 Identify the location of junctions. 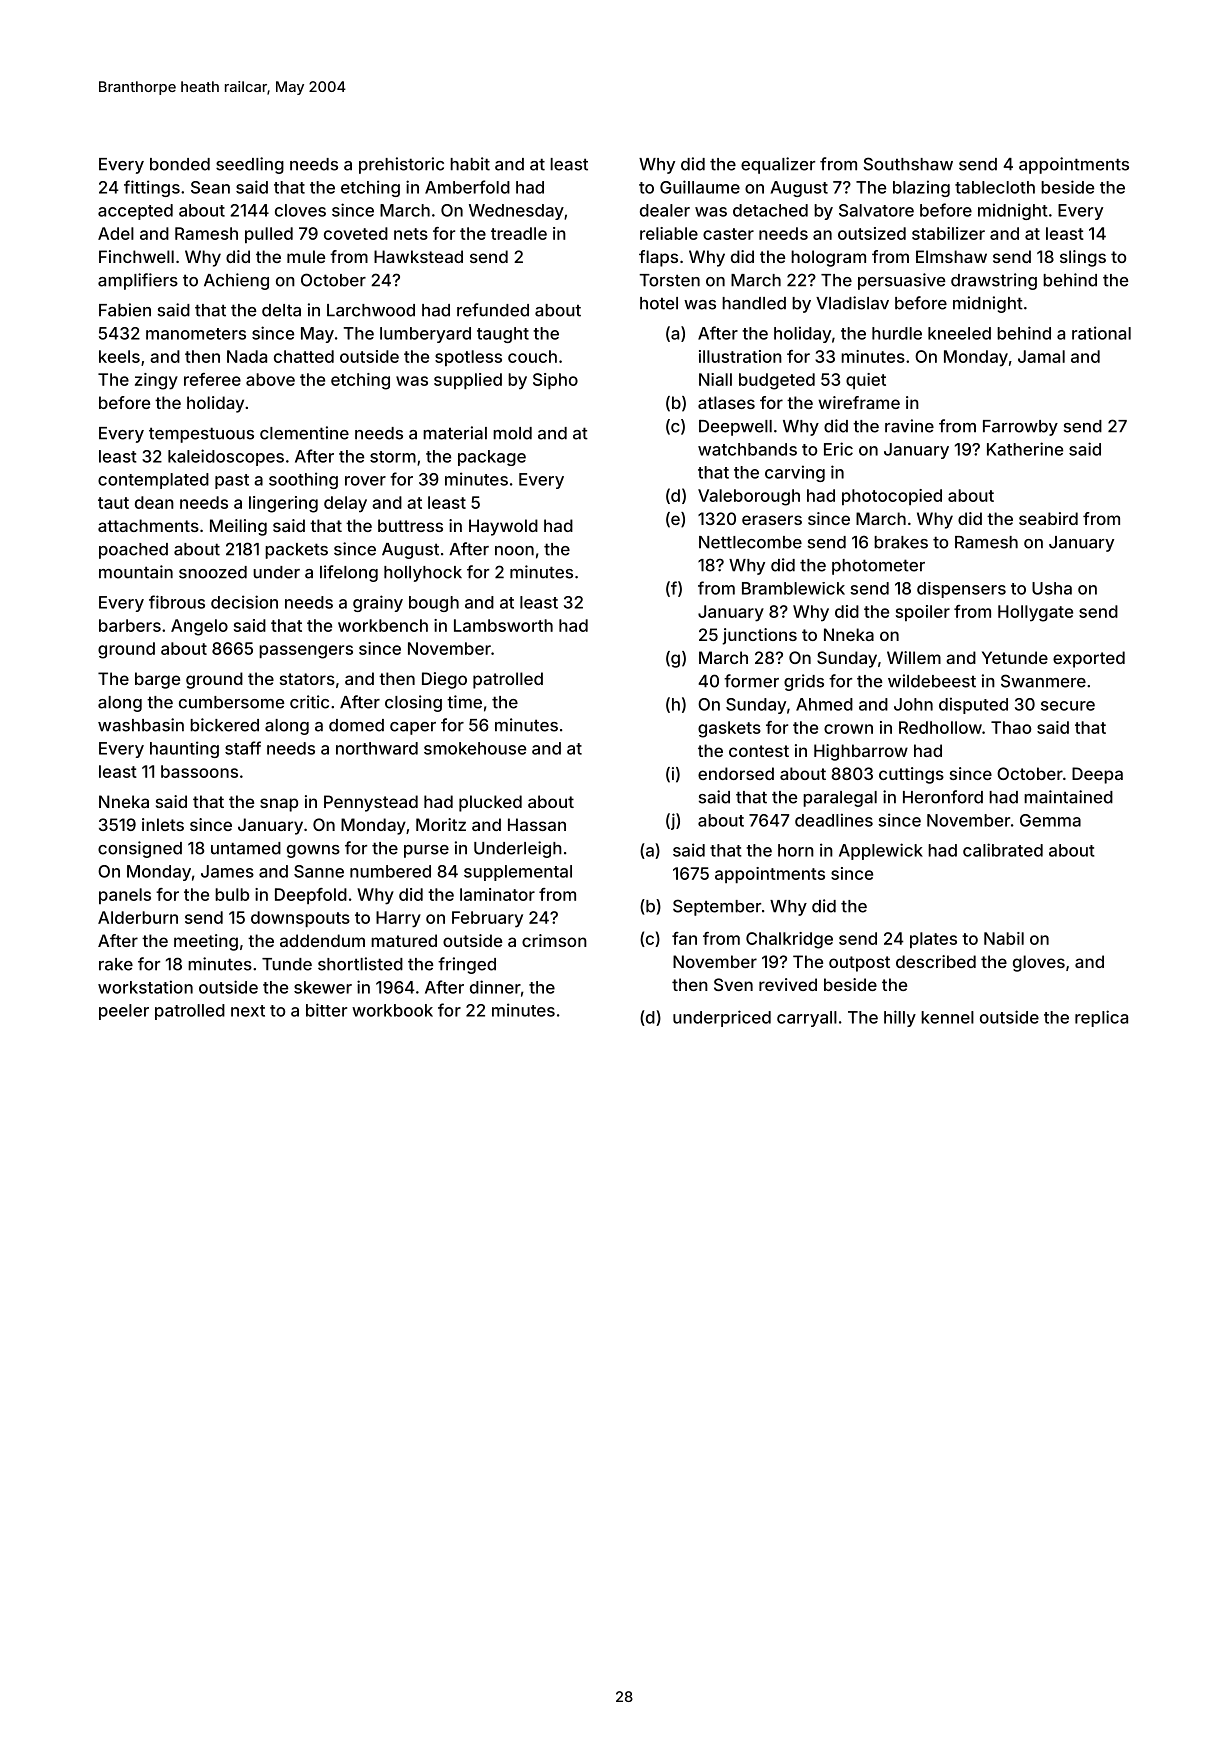
(759, 636).
